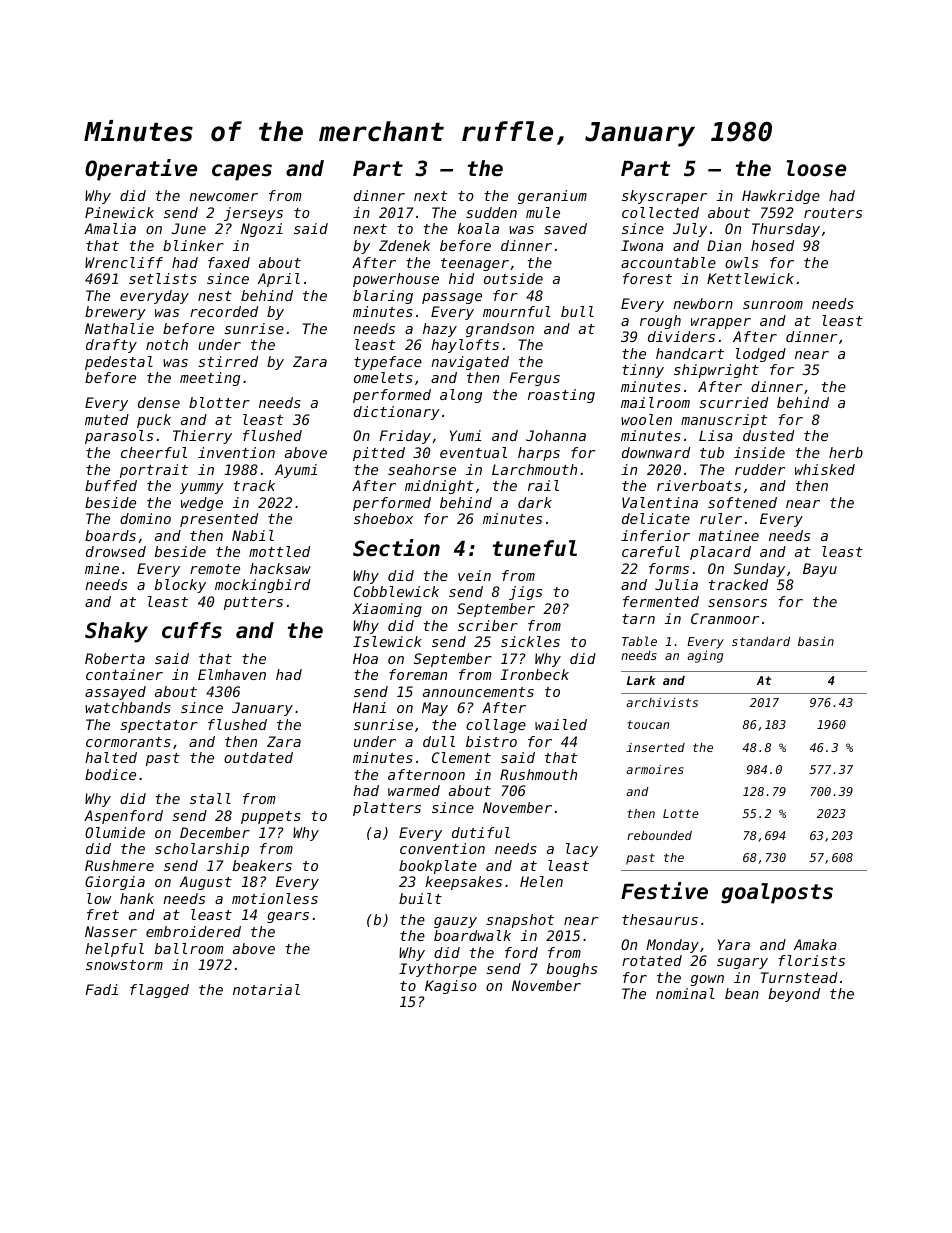 The image size is (952, 1233). Describe the element at coordinates (463, 883) in the document. I see `keepsakes` at that location.
